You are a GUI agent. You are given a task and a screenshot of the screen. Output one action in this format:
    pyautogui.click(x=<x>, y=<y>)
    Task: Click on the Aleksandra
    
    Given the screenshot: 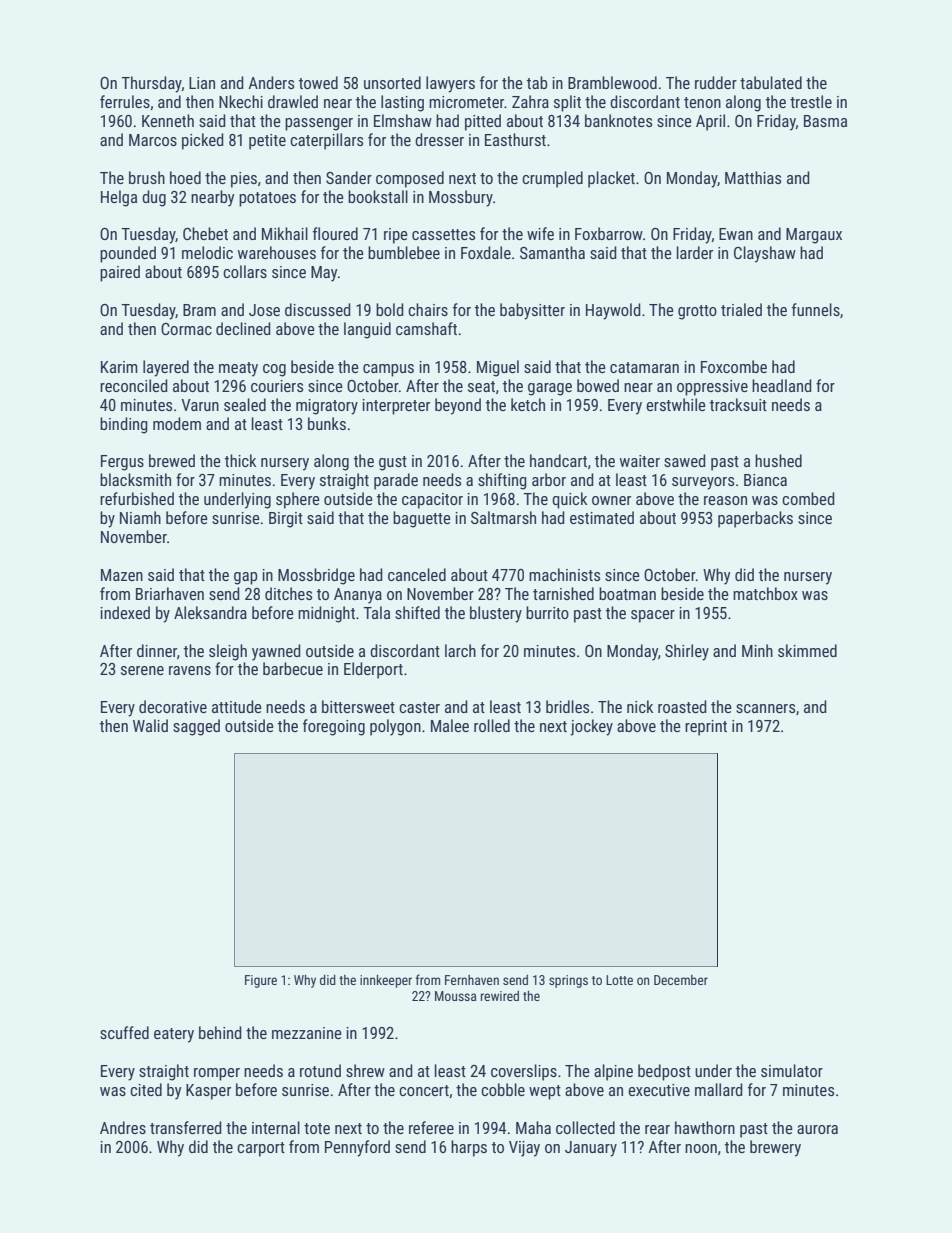 What is the action you would take?
    pyautogui.click(x=210, y=612)
